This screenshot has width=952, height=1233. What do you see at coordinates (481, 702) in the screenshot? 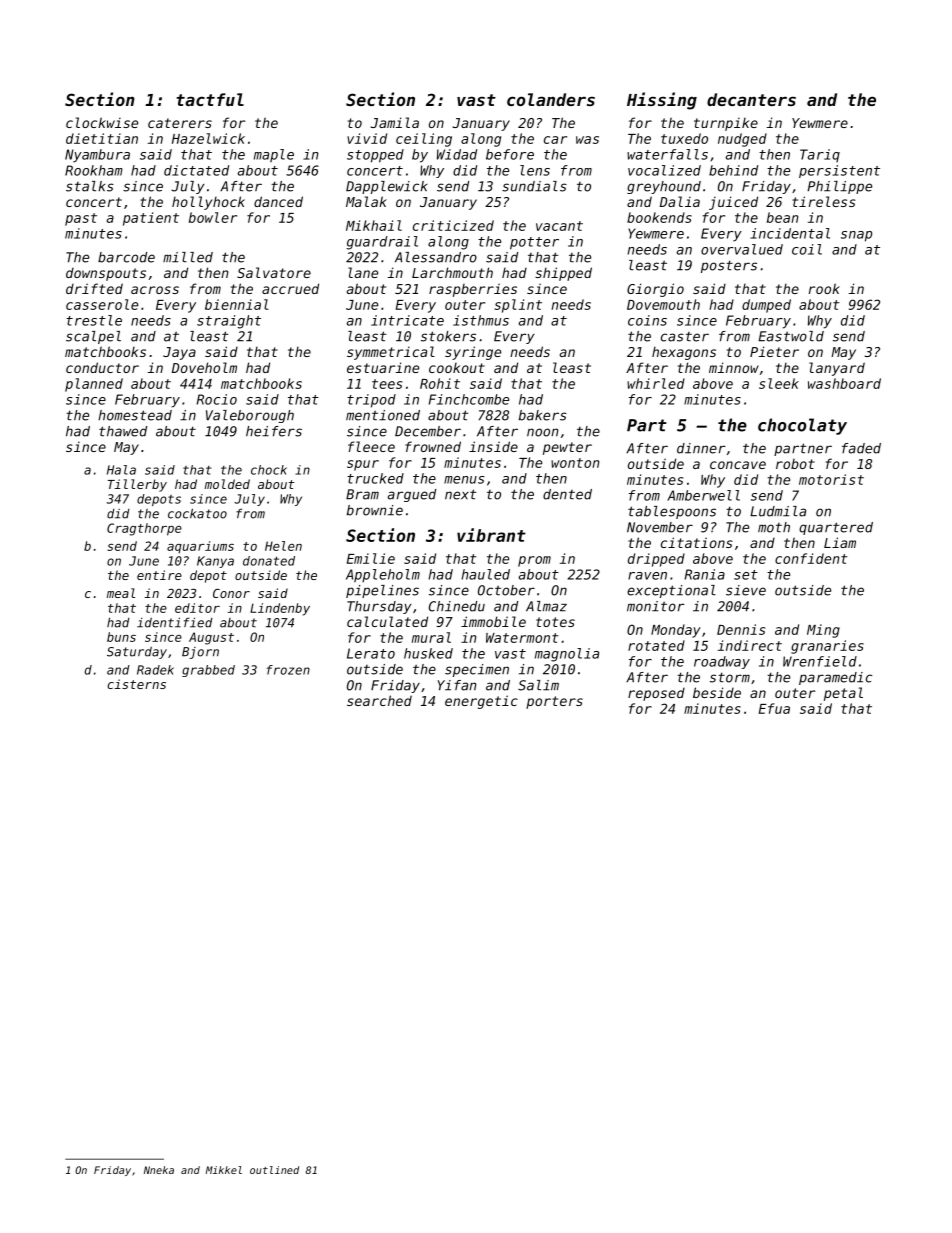
I see `energetic` at bounding box center [481, 702].
